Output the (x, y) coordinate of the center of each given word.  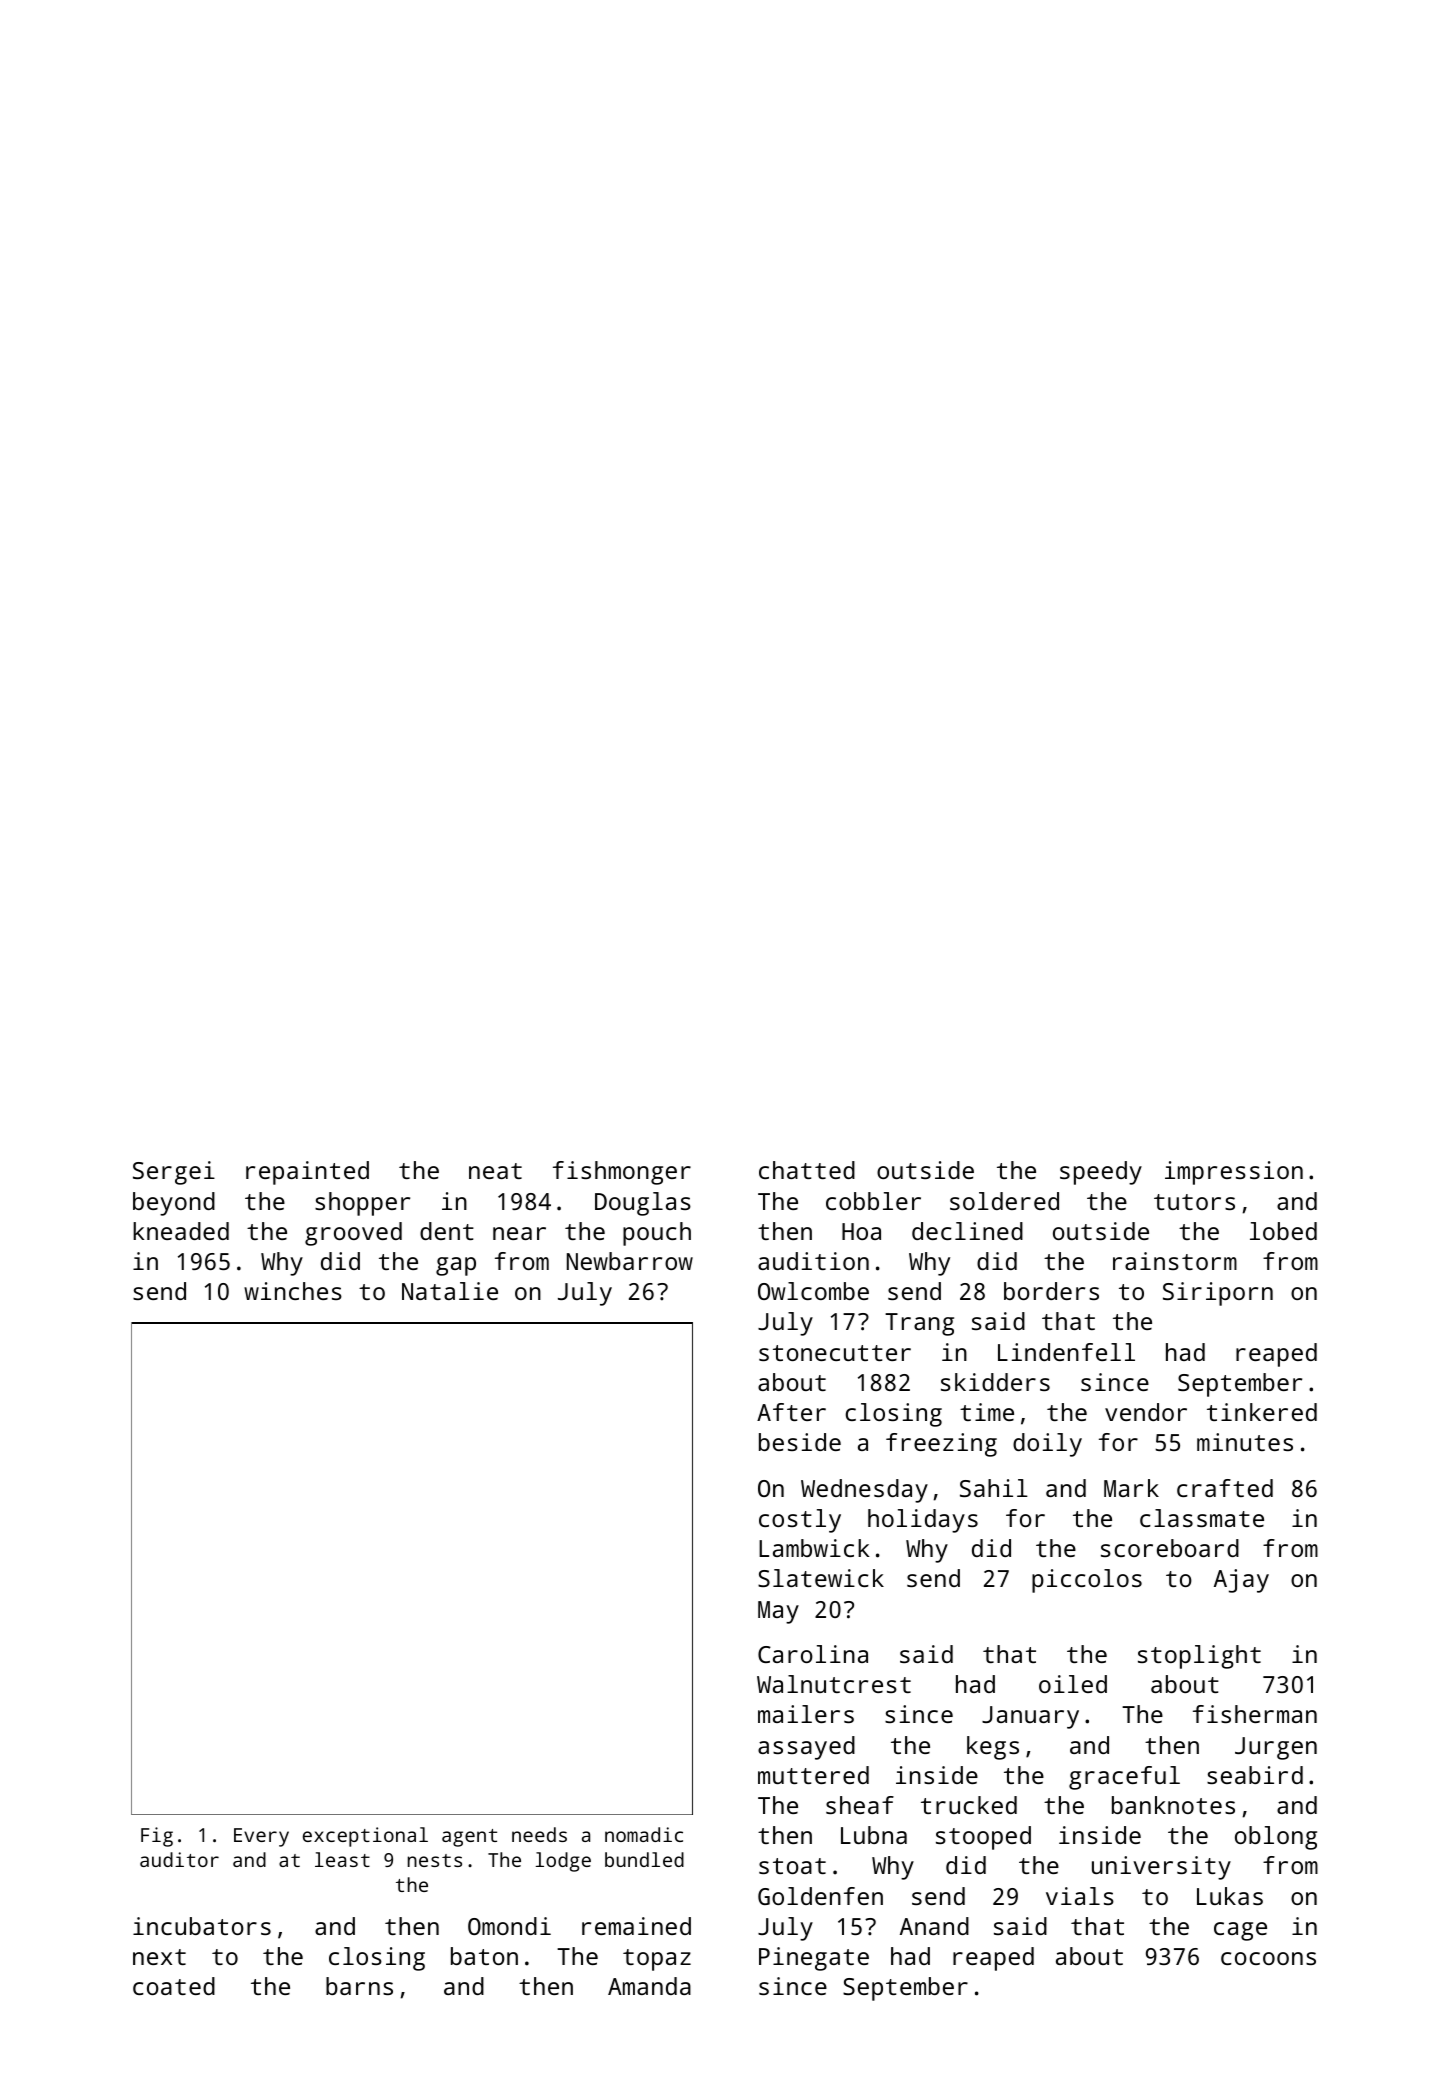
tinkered (1262, 1412)
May (778, 1612)
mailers (806, 1714)
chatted (807, 1170)
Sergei (174, 1173)
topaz (657, 1960)
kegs (993, 1748)
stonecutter (835, 1353)
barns (359, 1986)
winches (293, 1291)
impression (1234, 1173)
